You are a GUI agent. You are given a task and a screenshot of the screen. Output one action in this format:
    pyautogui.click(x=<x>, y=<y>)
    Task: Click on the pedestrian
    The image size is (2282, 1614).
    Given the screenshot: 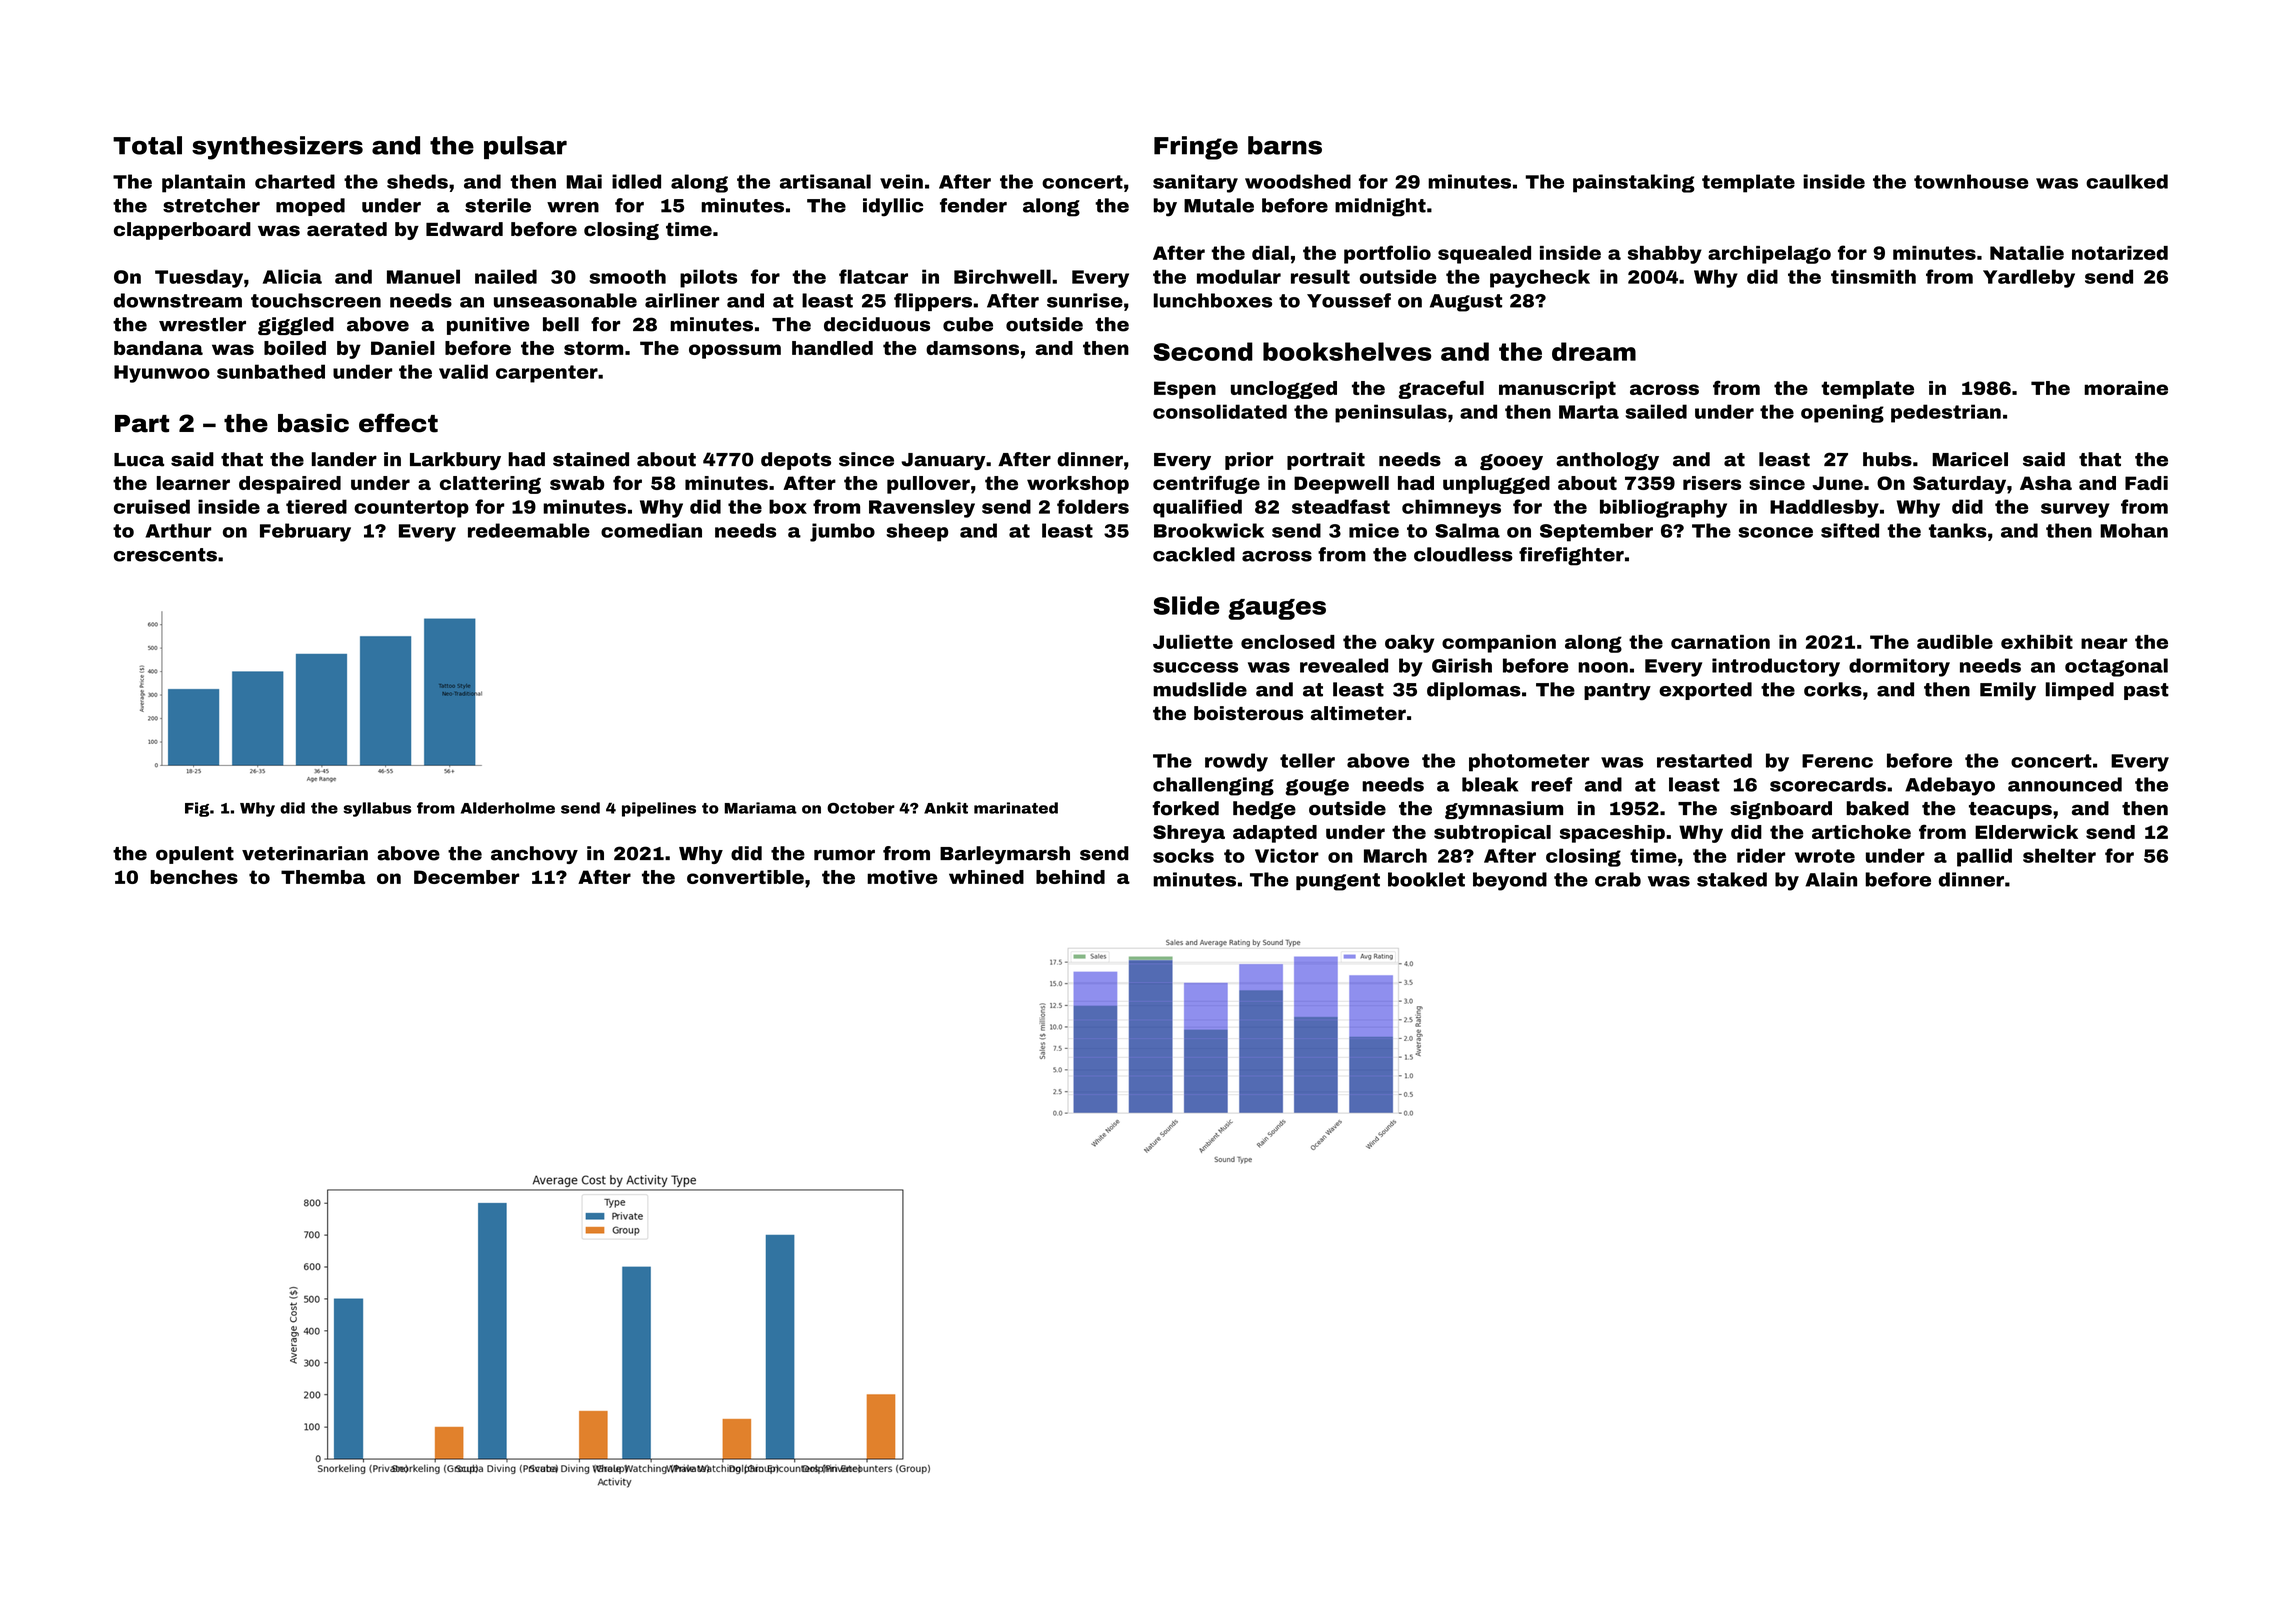 What is the action you would take?
    pyautogui.click(x=1946, y=413)
